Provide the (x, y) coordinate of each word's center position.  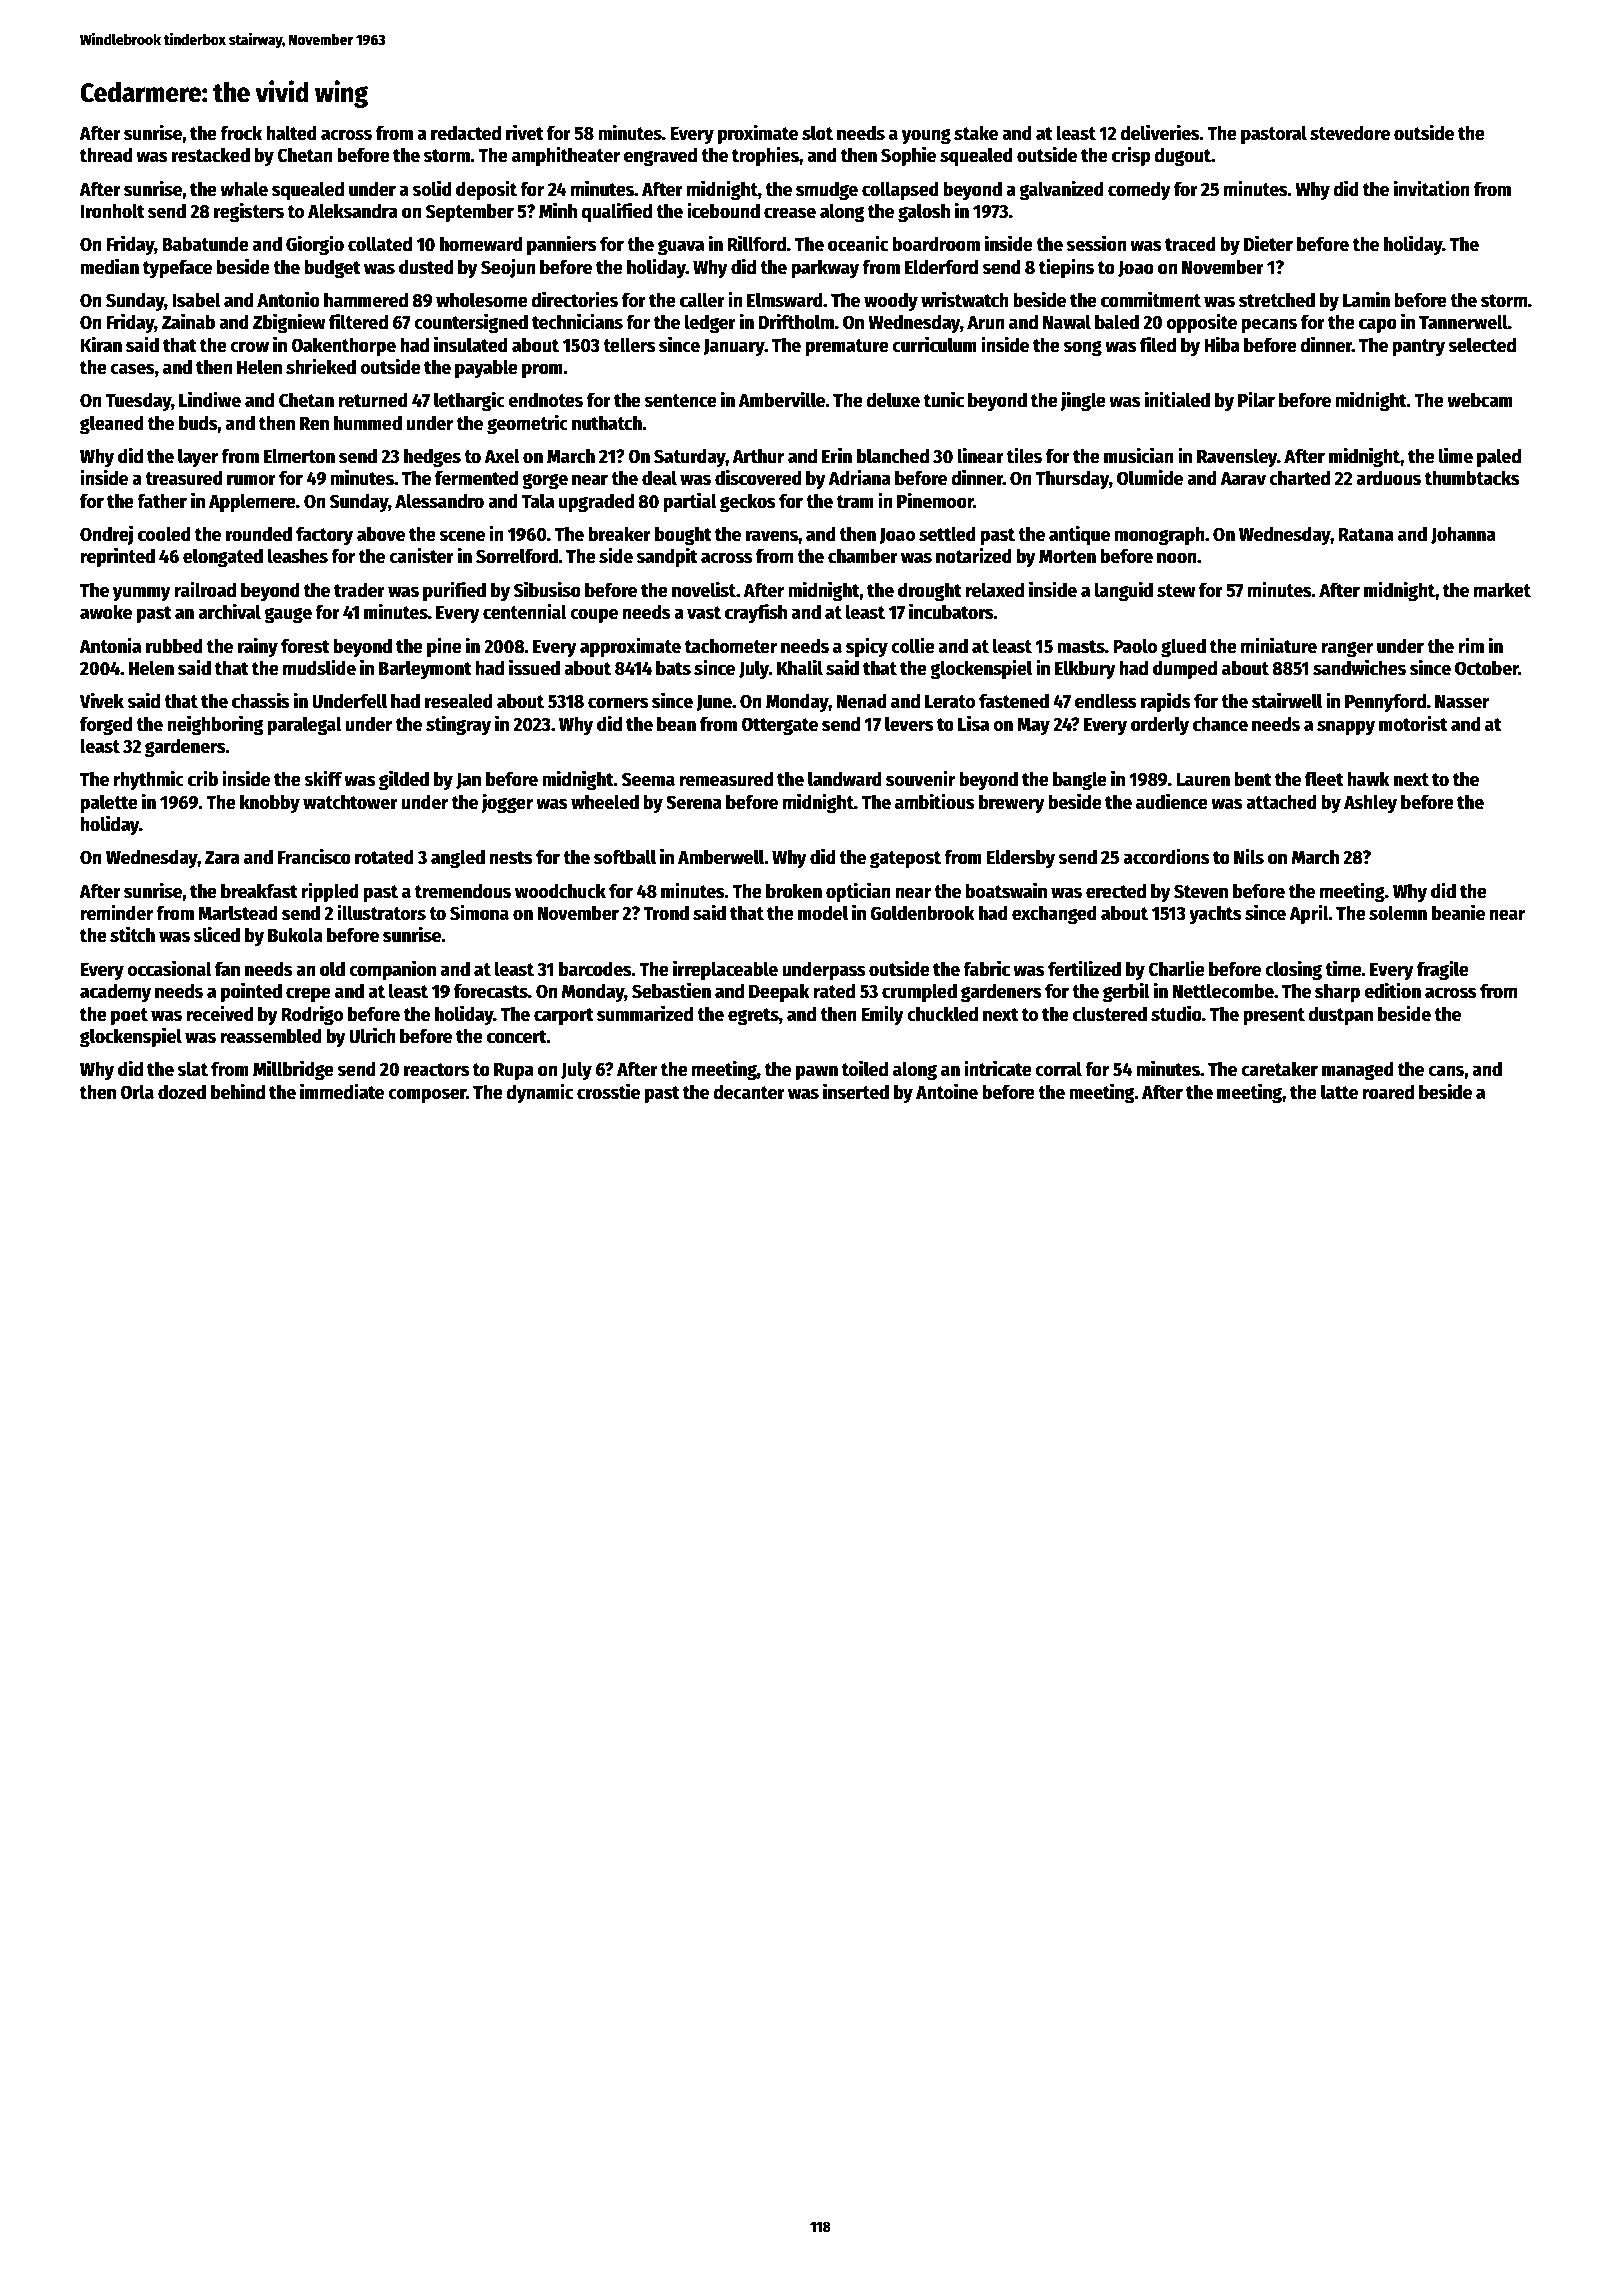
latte (1339, 1092)
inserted (856, 1091)
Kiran (101, 344)
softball (625, 857)
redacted (466, 133)
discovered (758, 477)
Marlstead (238, 913)
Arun (986, 323)
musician (1139, 455)
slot (817, 133)
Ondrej (106, 535)
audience (1172, 801)
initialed (1177, 399)
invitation (1432, 188)
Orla (137, 1092)
